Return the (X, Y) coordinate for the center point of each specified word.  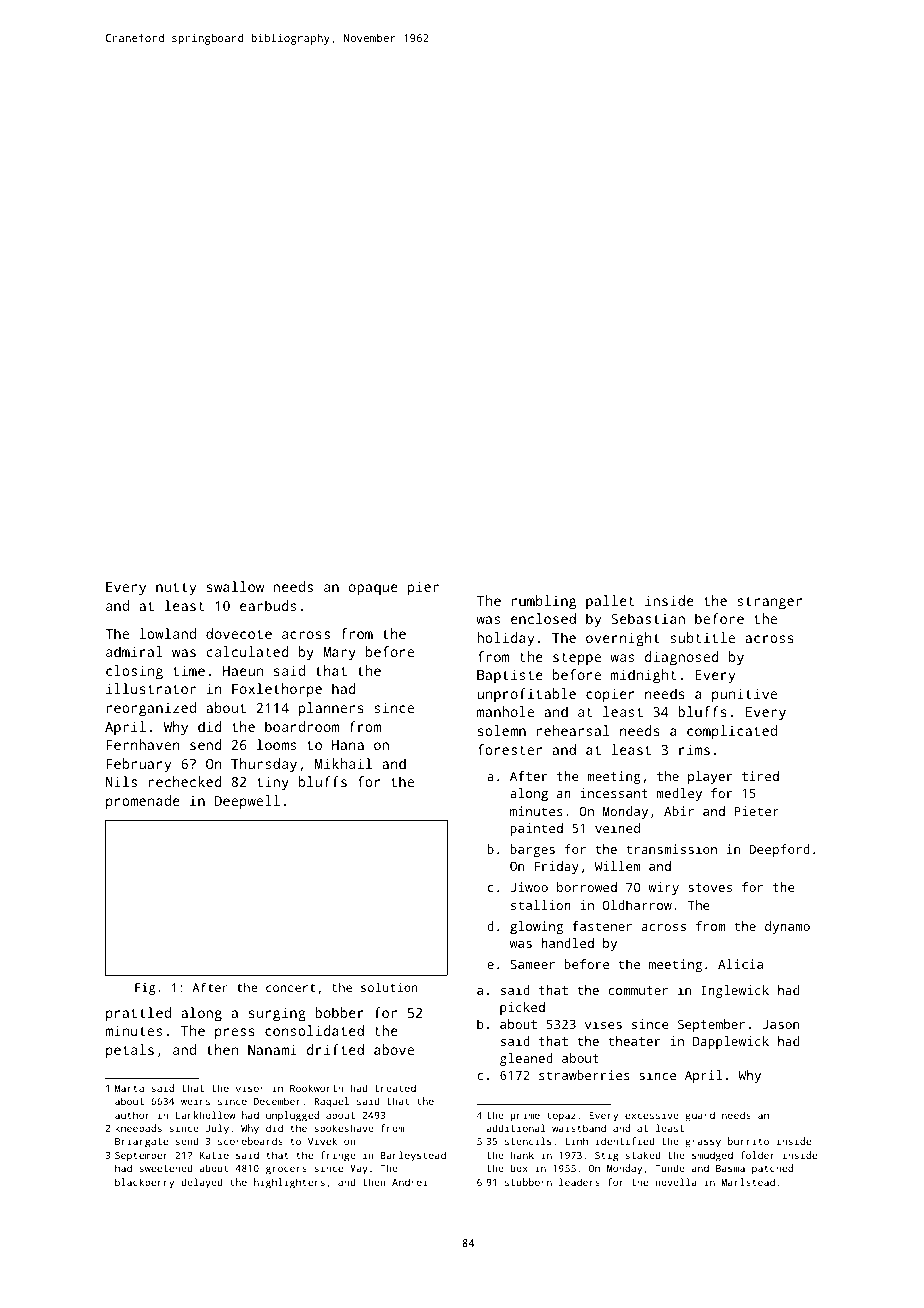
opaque (373, 590)
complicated (732, 732)
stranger (769, 603)
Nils (121, 781)
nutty (176, 589)
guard (700, 1116)
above (394, 1049)
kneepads (138, 1129)
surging (277, 1014)
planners (331, 709)
